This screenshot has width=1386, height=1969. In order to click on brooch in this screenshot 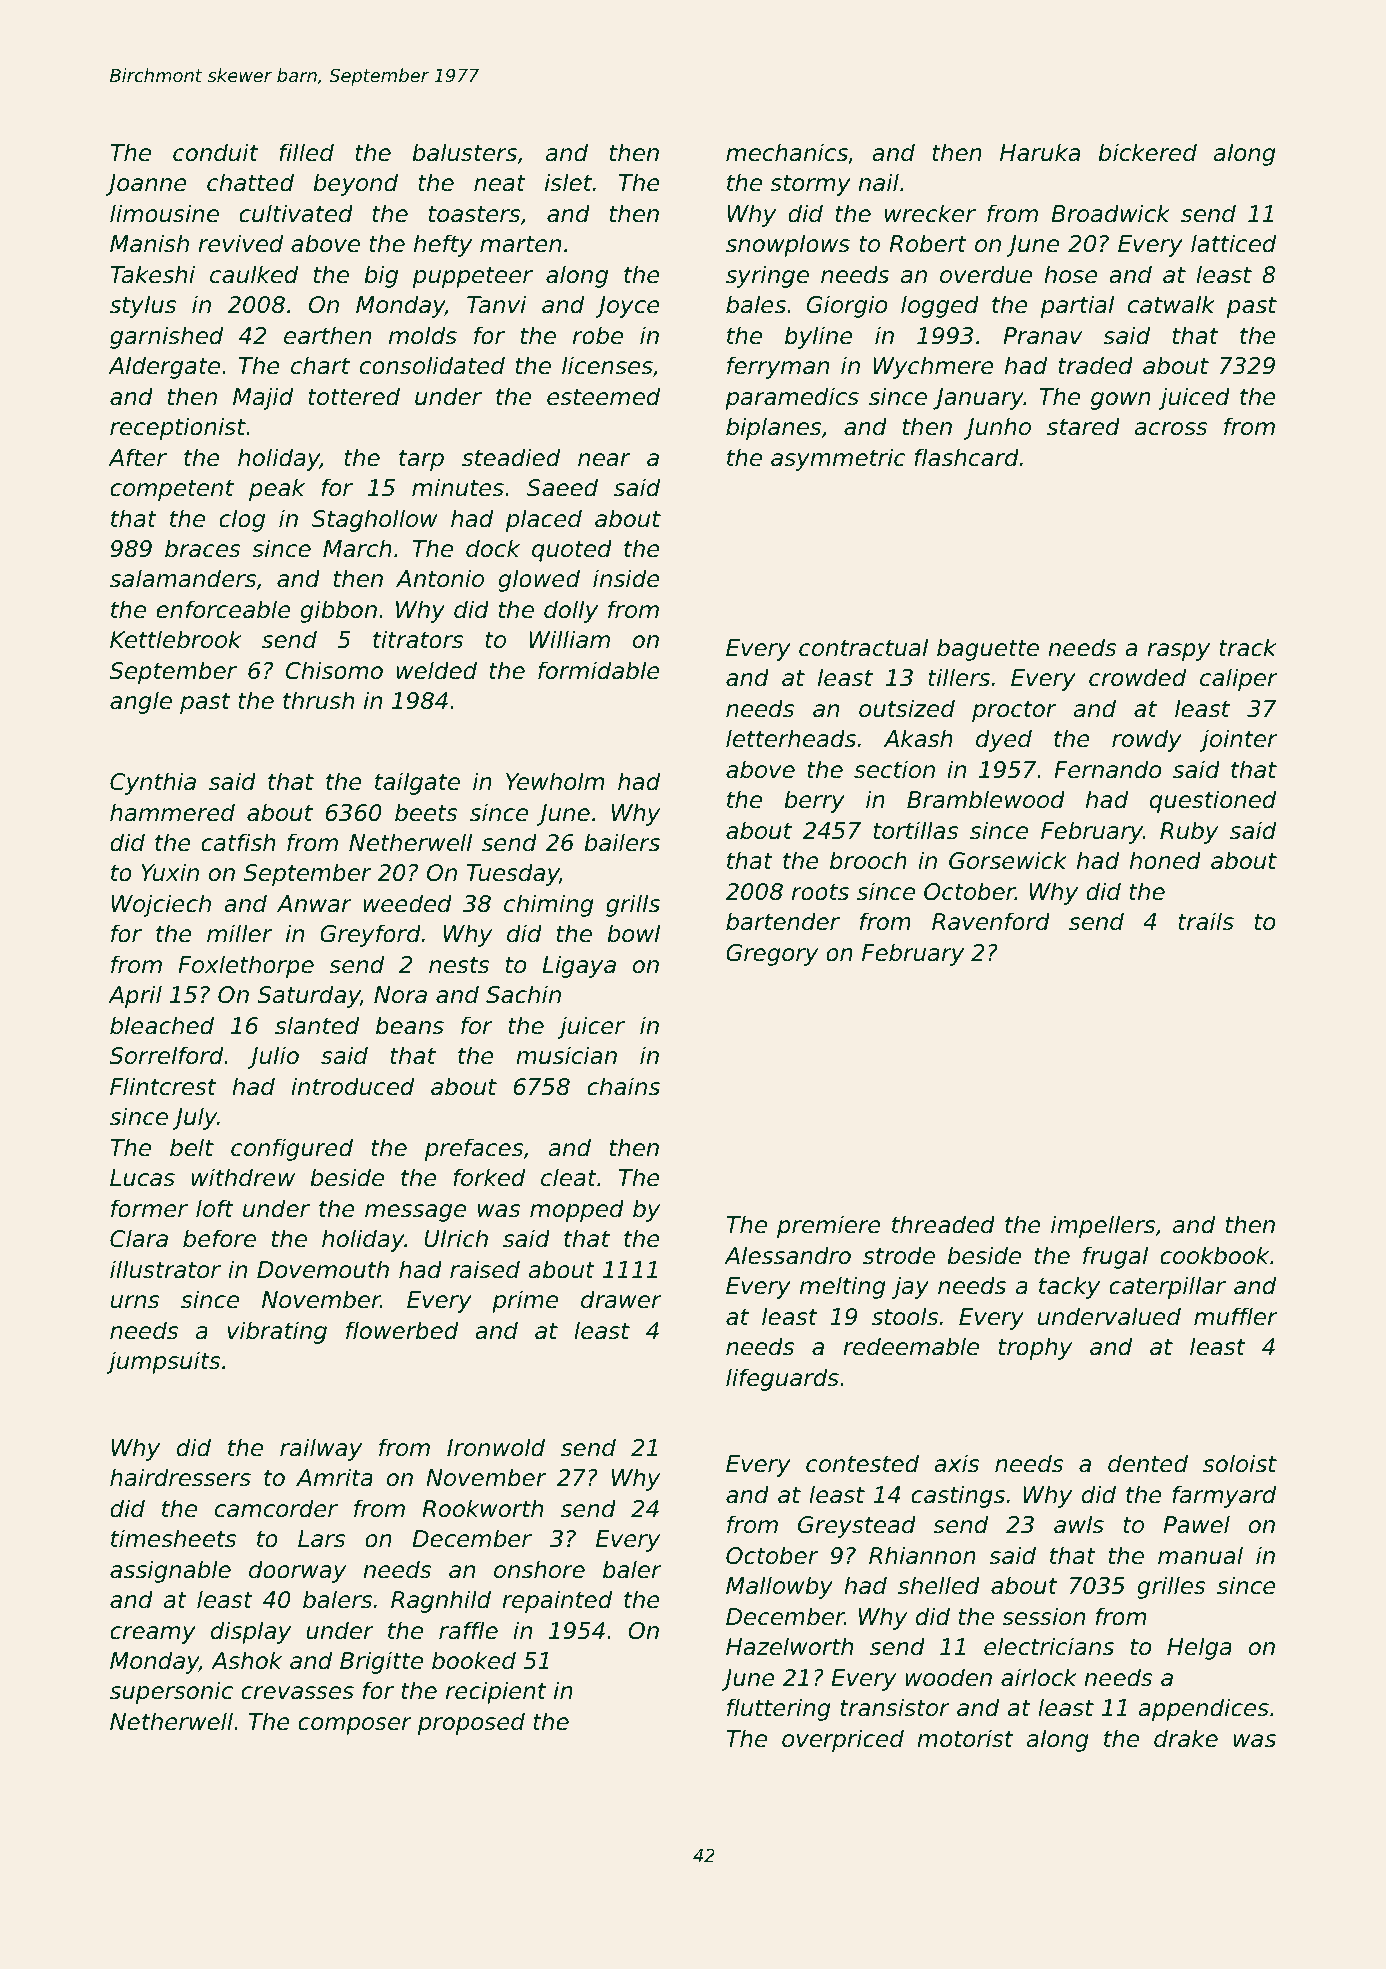, I will do `click(868, 860)`.
